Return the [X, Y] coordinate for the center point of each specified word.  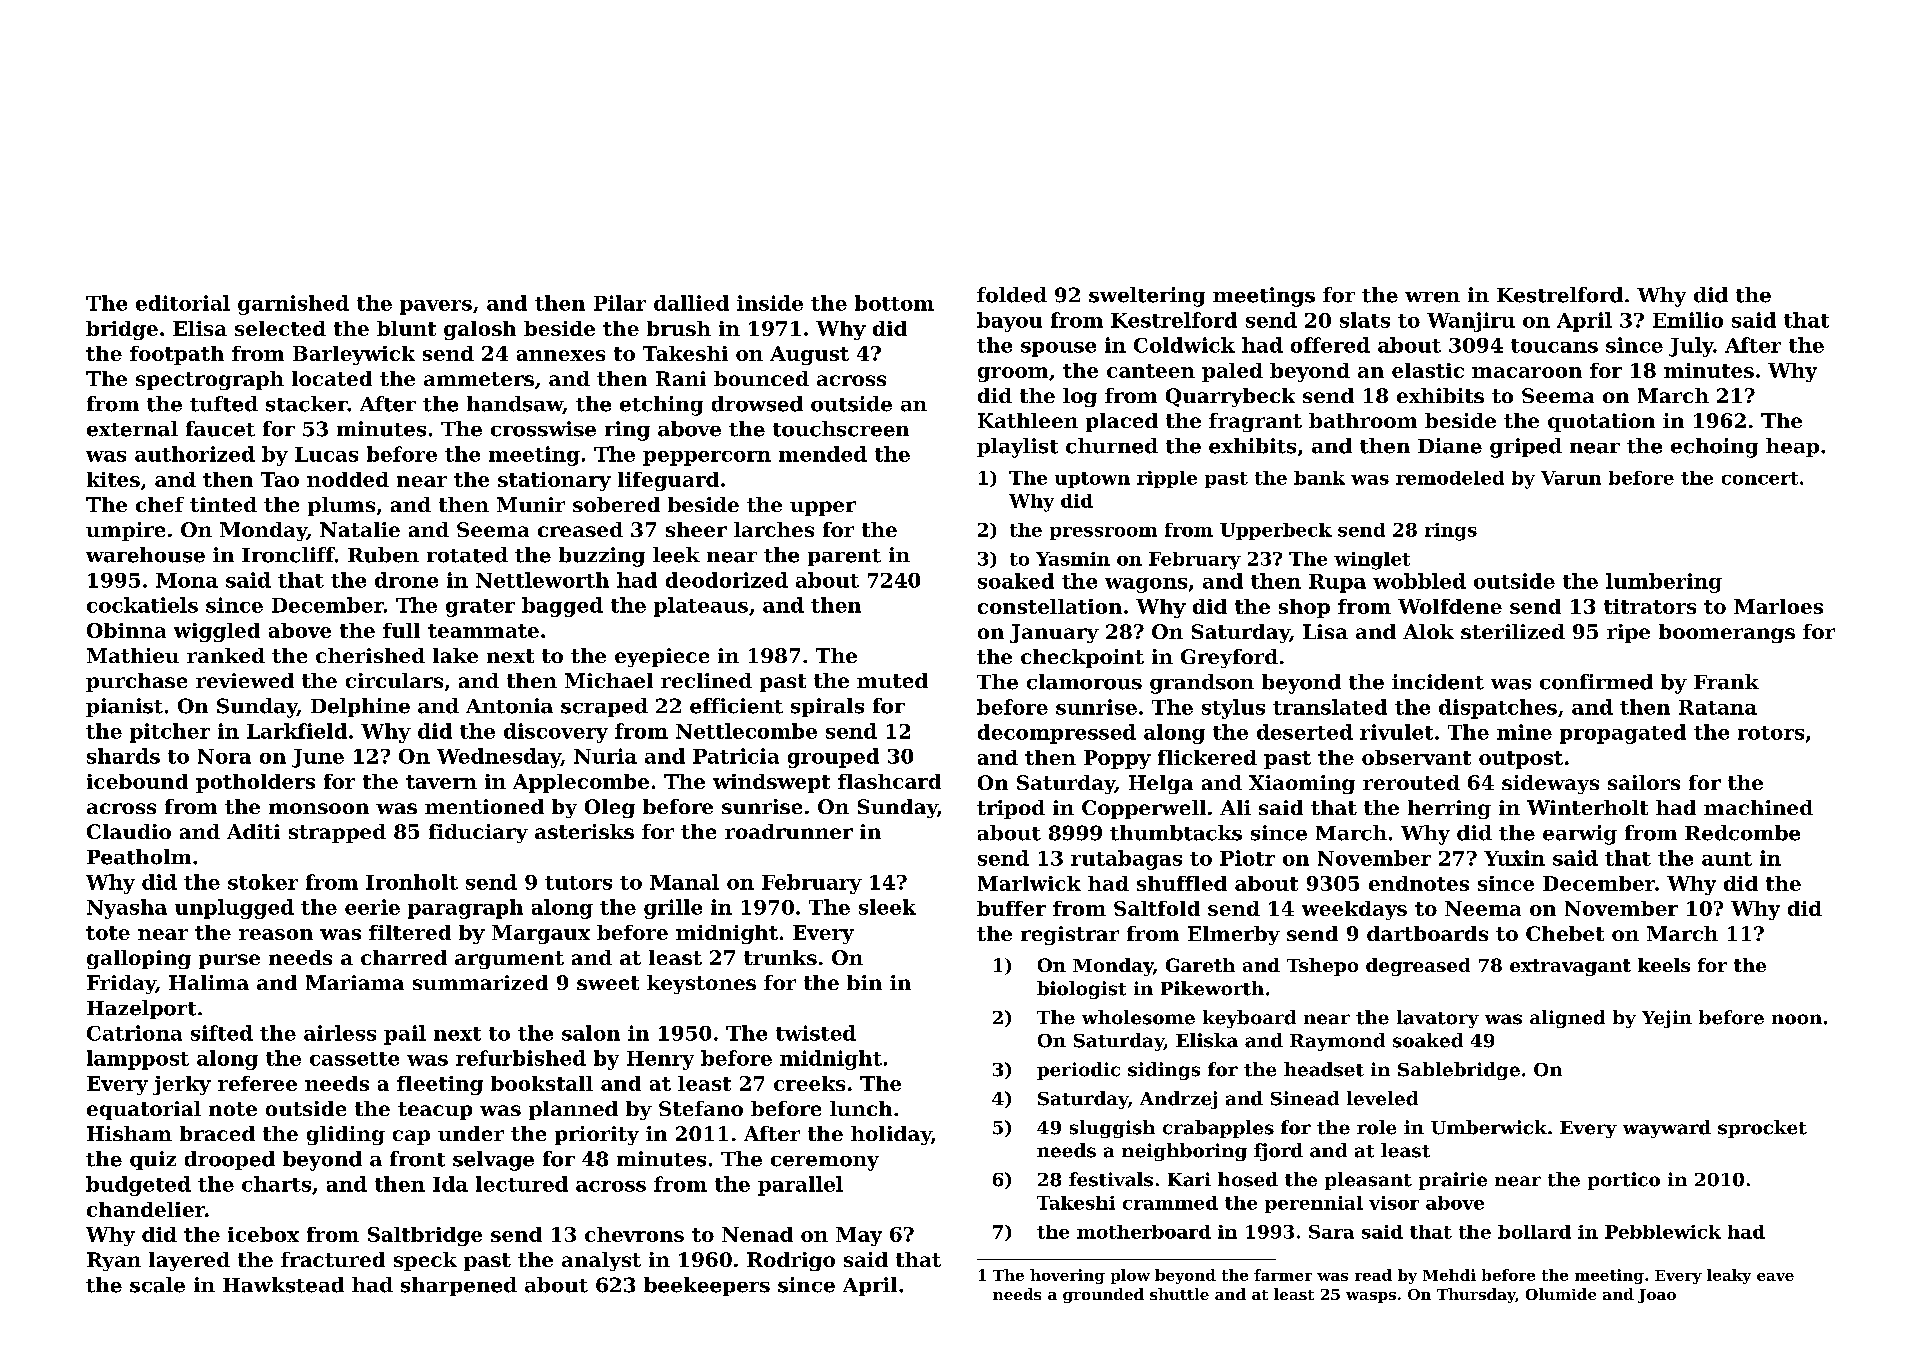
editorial [183, 303]
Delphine [360, 707]
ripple [1167, 479]
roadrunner [789, 831]
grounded [1103, 1295]
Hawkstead [283, 1285]
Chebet [1565, 933]
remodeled [1450, 478]
